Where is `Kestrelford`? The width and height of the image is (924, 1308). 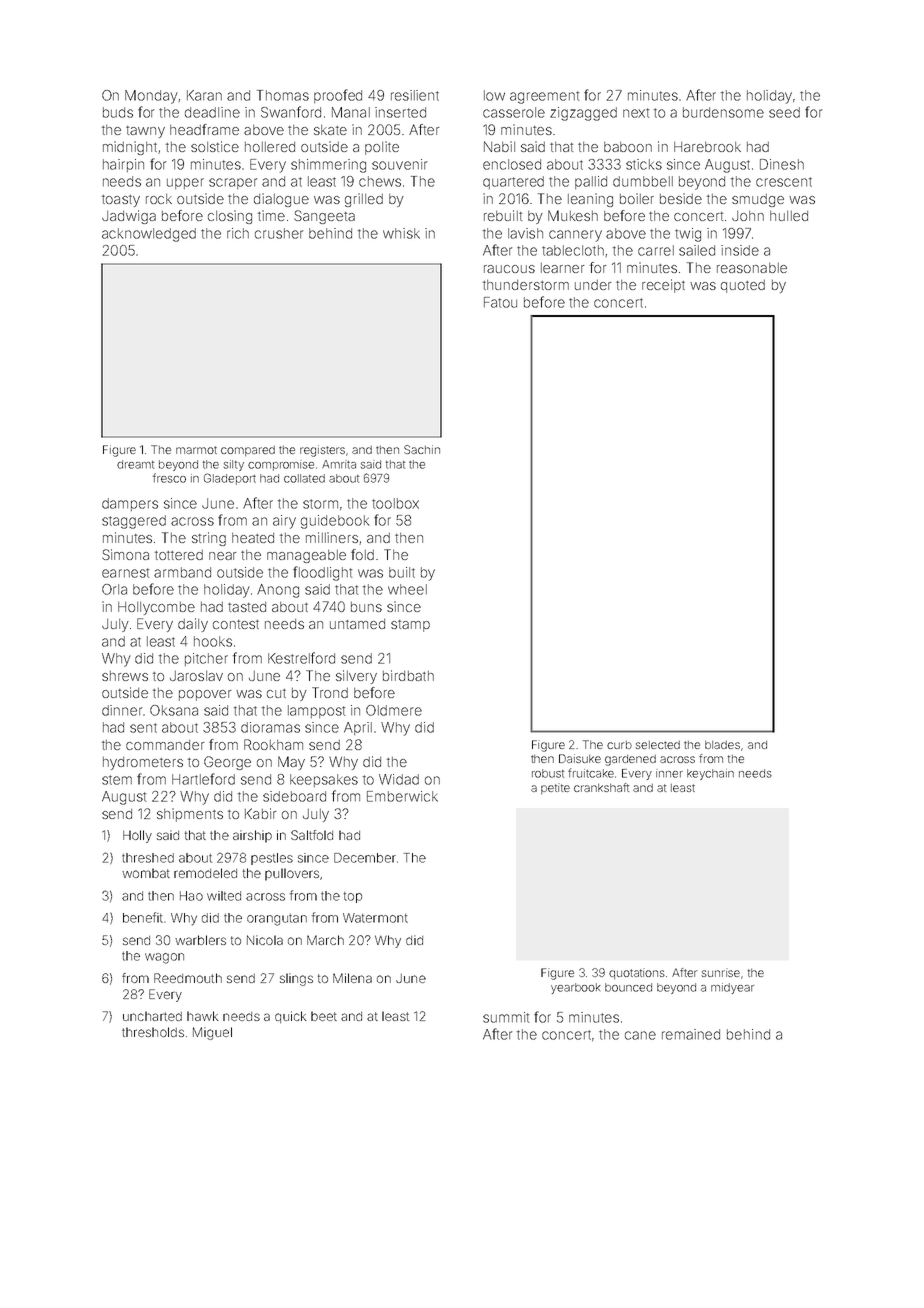 Kestrelford is located at coordinates (301, 658).
